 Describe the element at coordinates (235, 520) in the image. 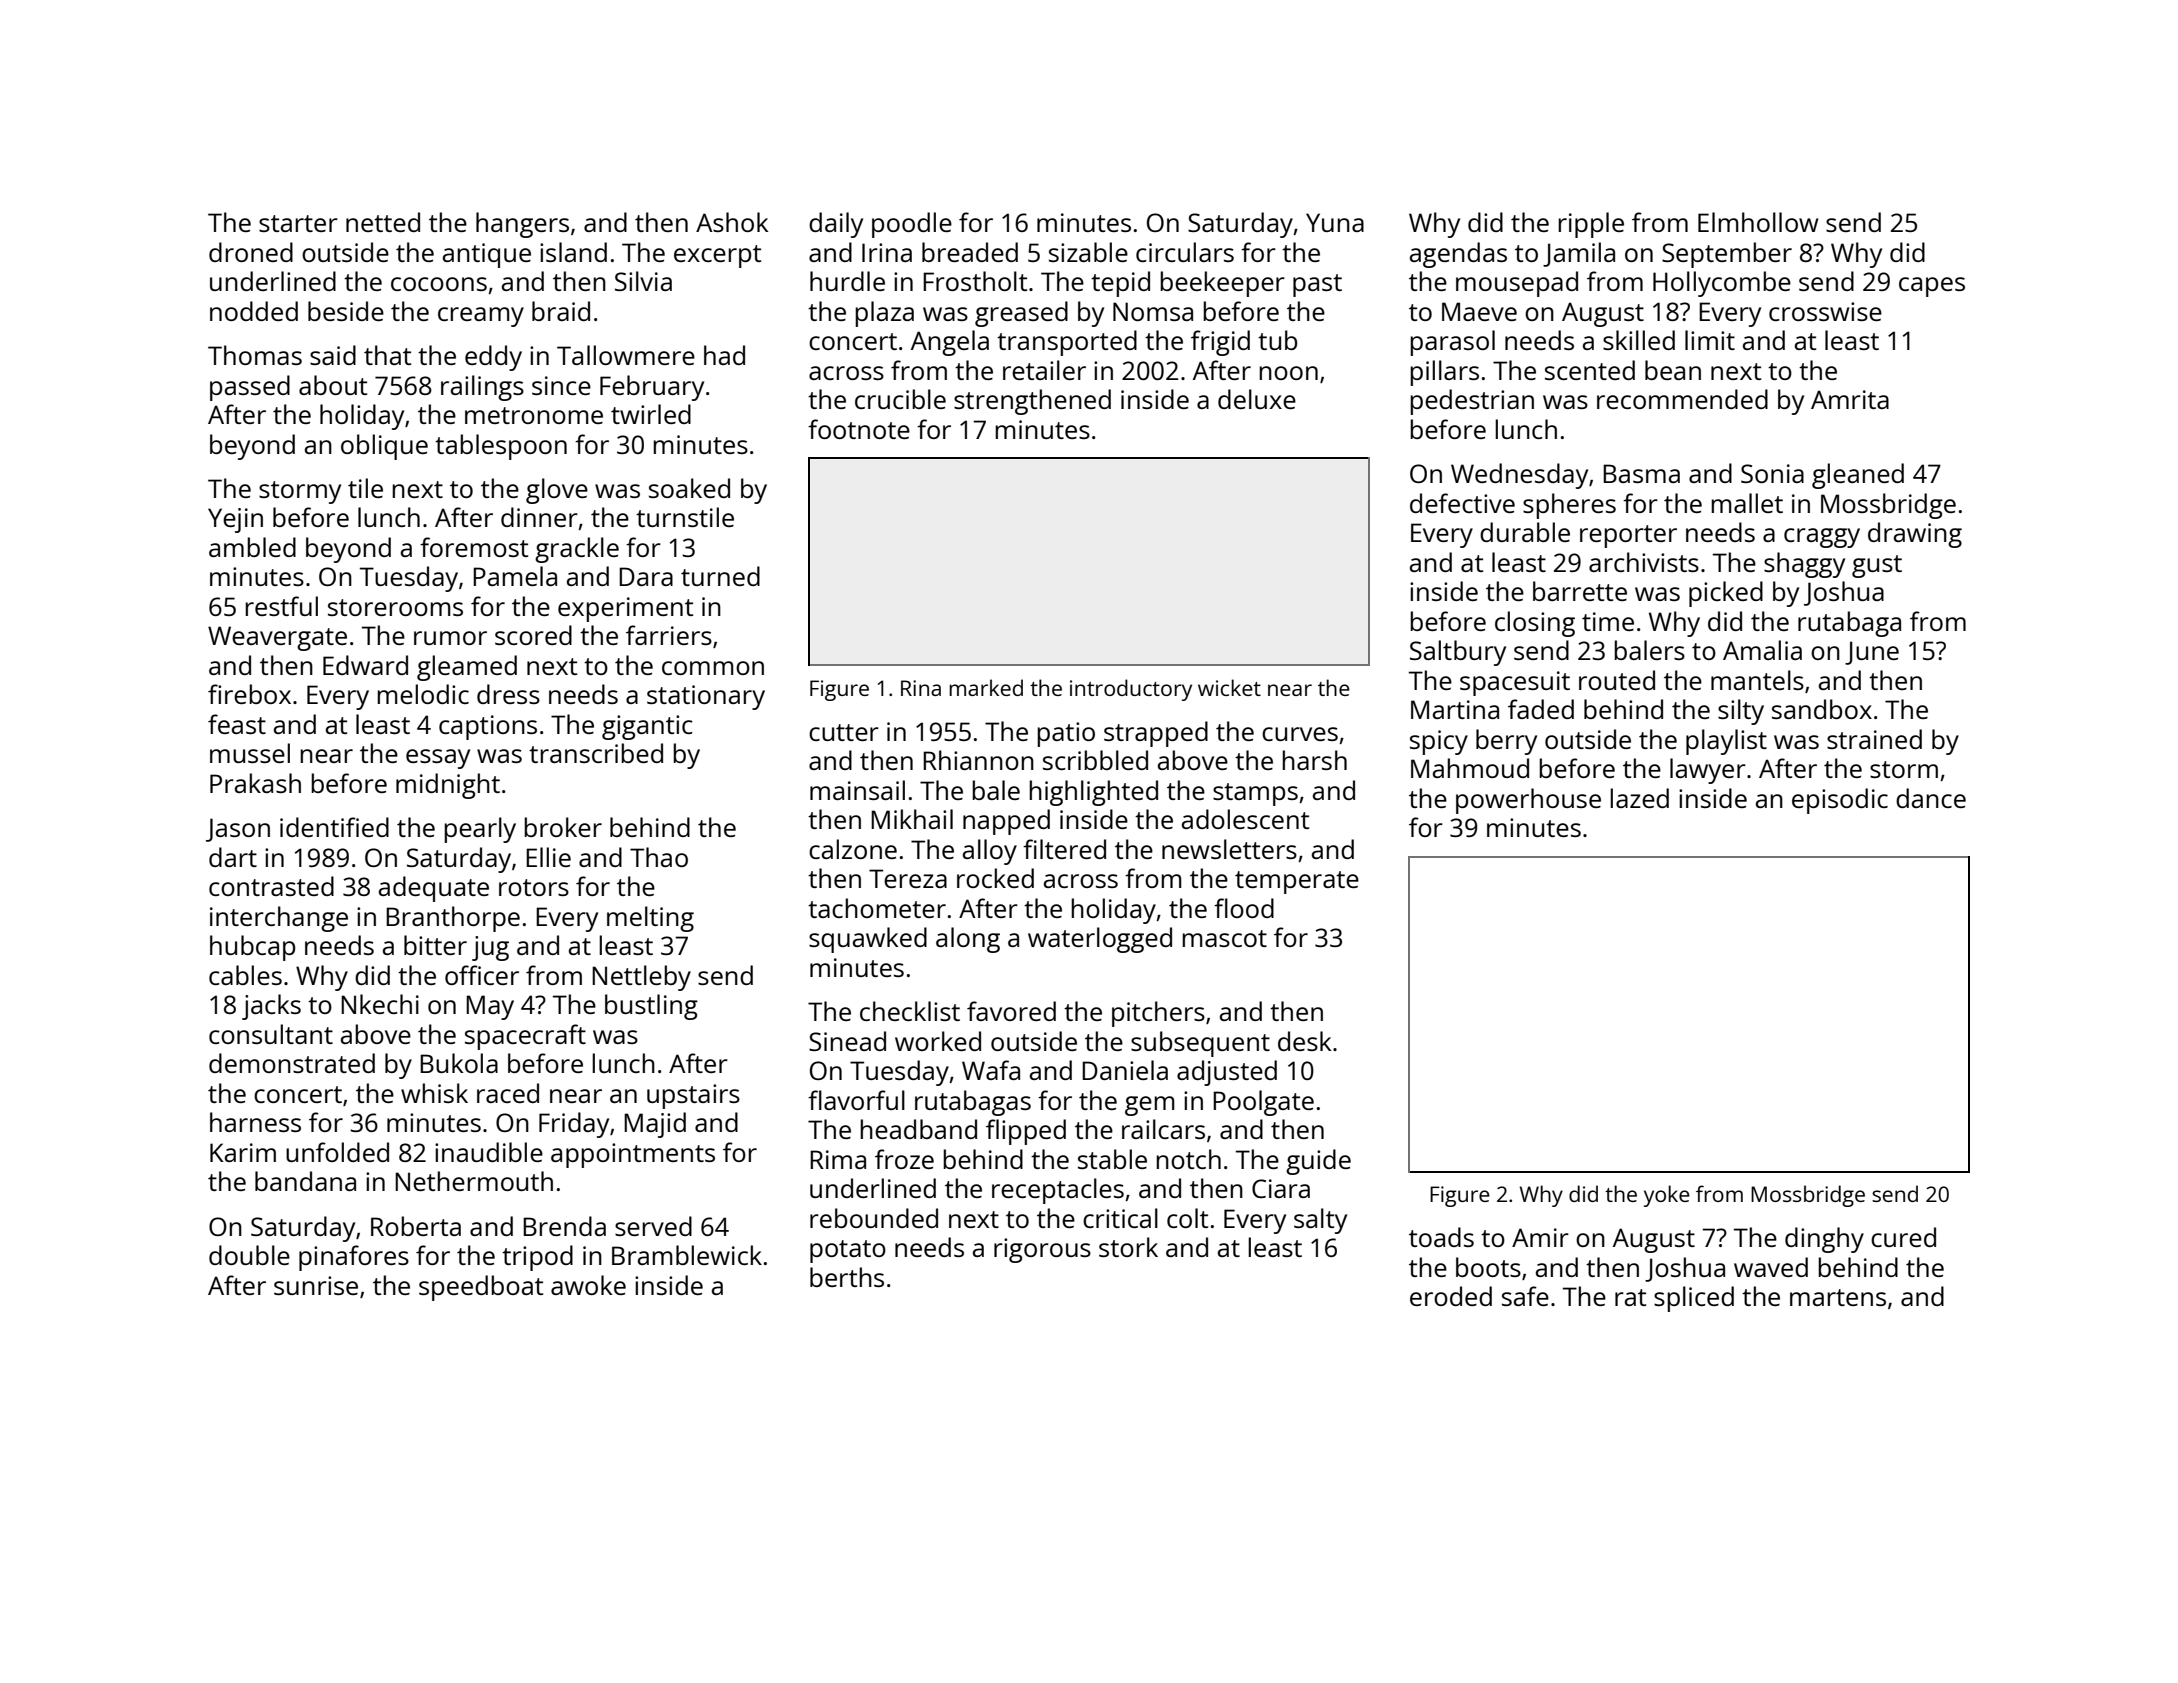

I see `Yejin` at that location.
